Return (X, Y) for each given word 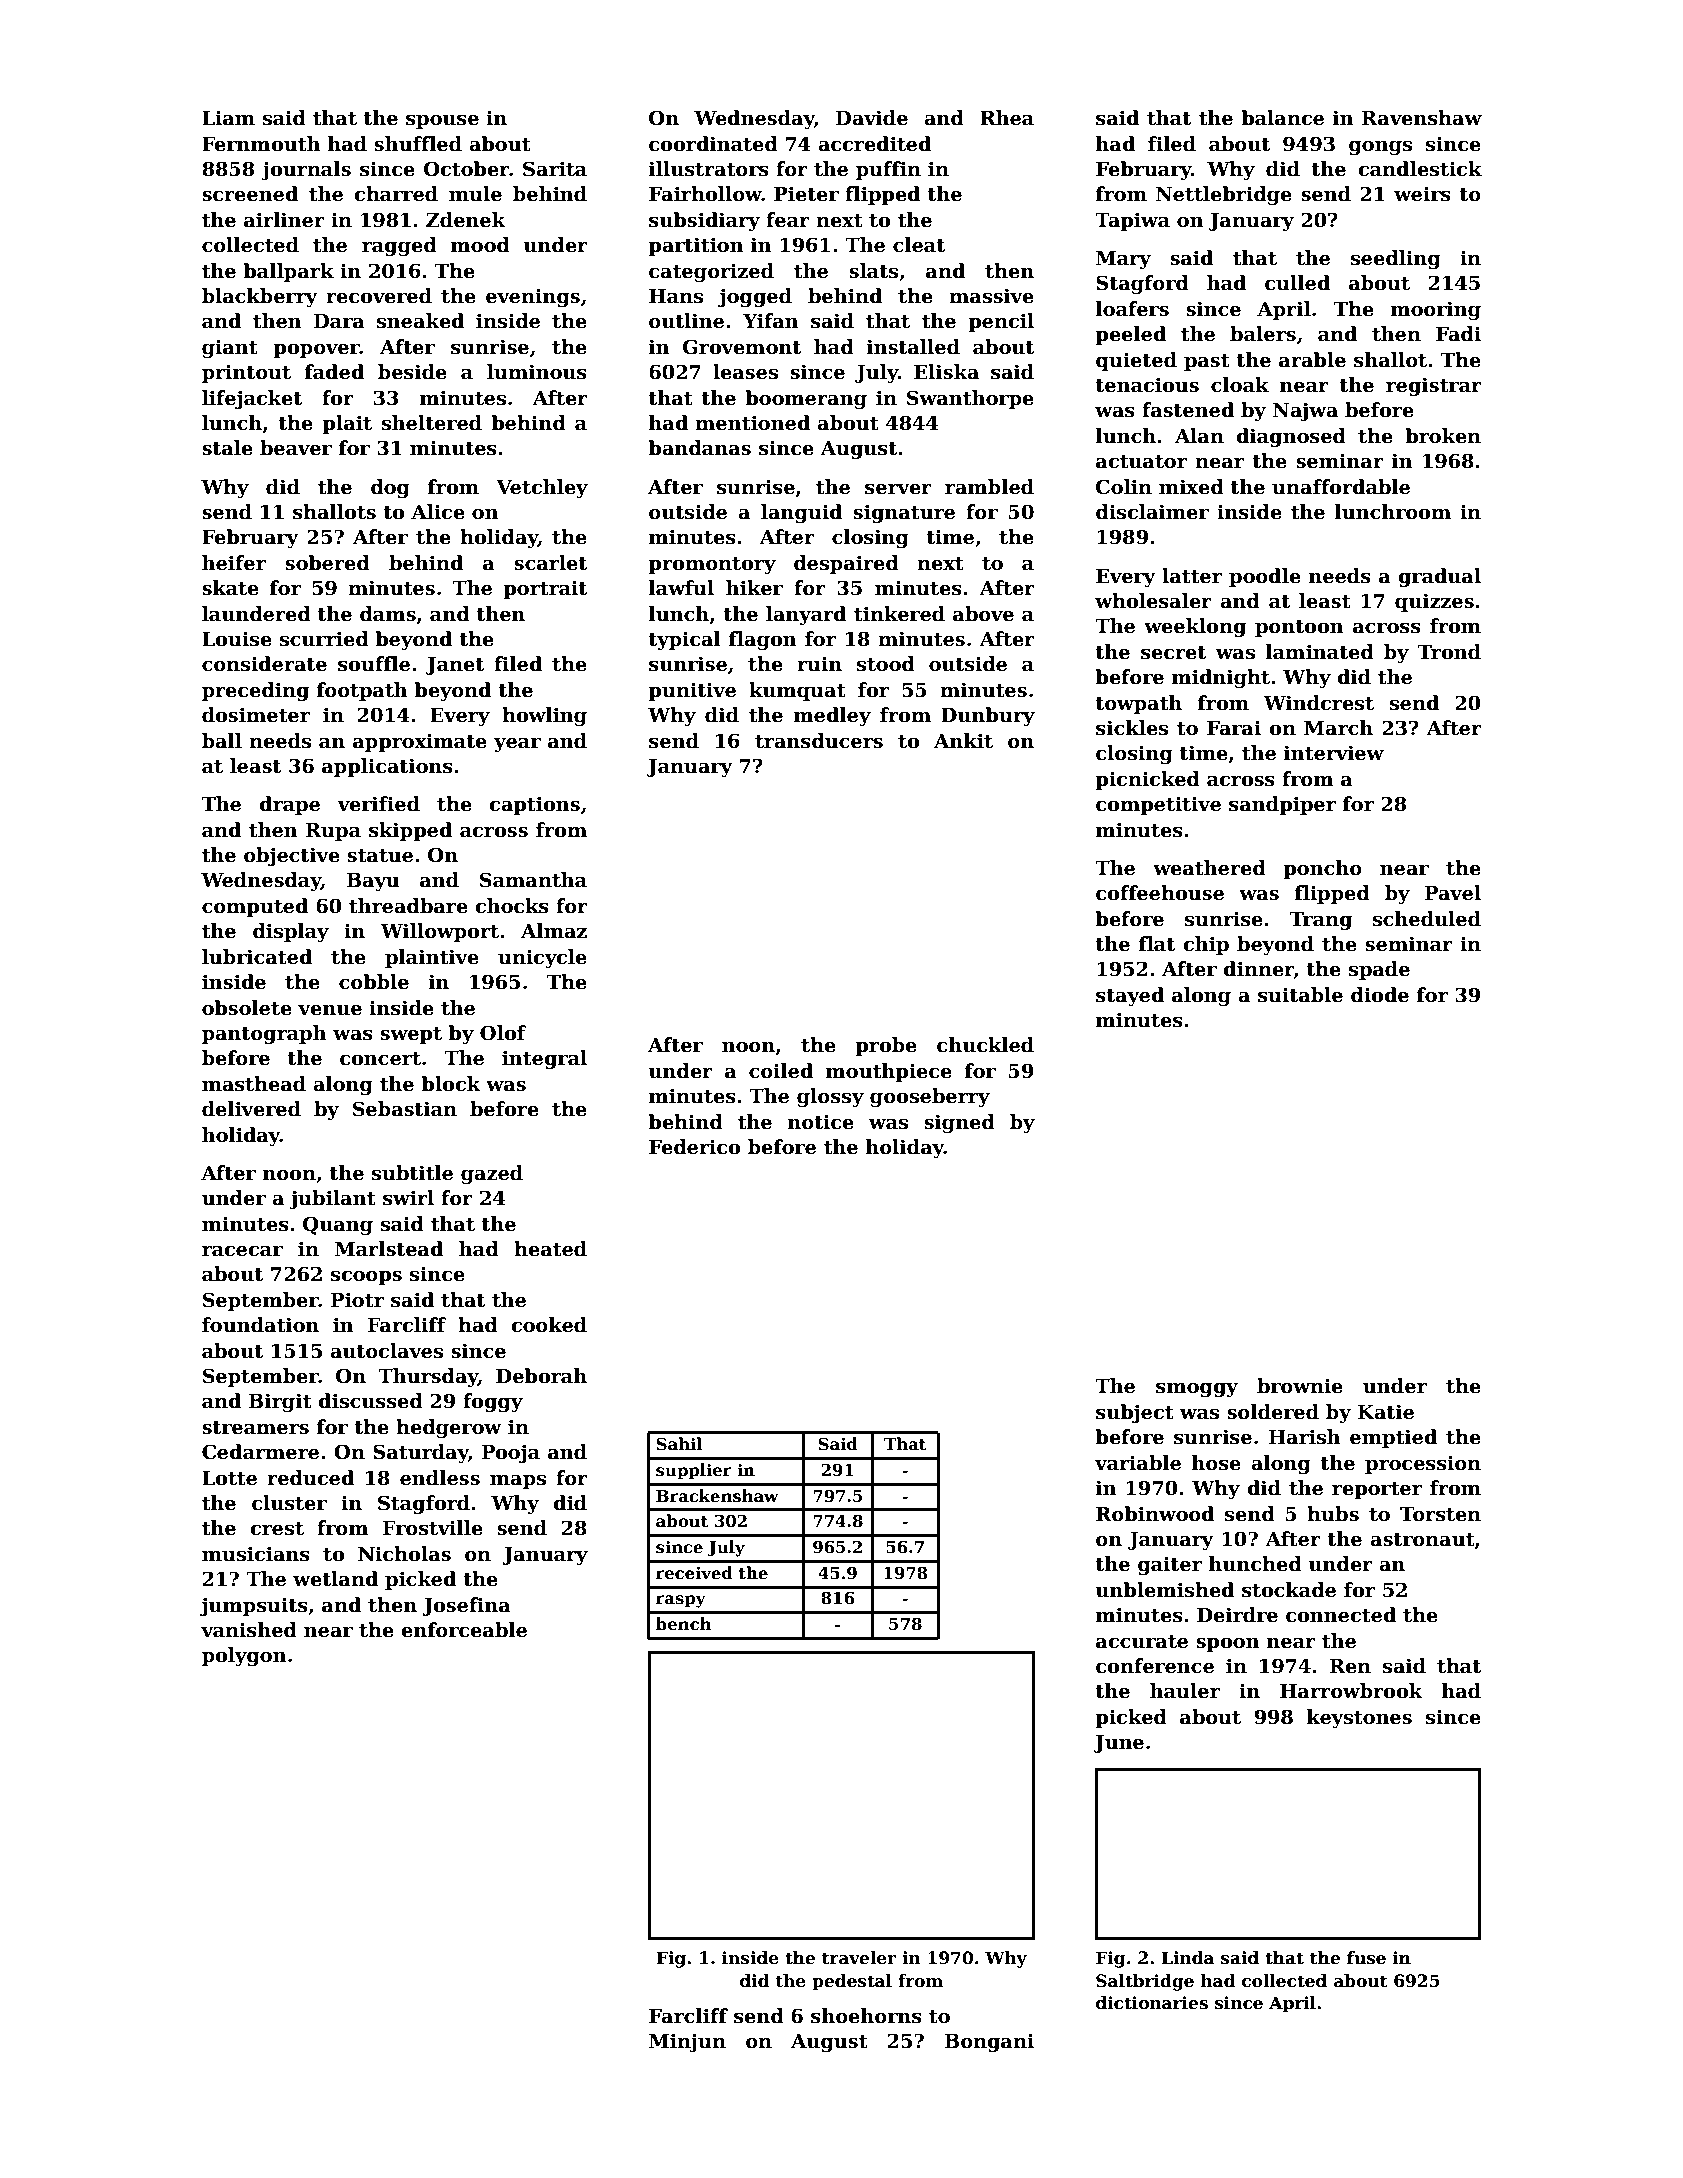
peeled (1130, 335)
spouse (442, 122)
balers (1263, 334)
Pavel (1453, 893)
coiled (781, 1071)
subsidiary (704, 221)
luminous (537, 372)
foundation (260, 1325)
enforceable (464, 1630)
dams (388, 614)
